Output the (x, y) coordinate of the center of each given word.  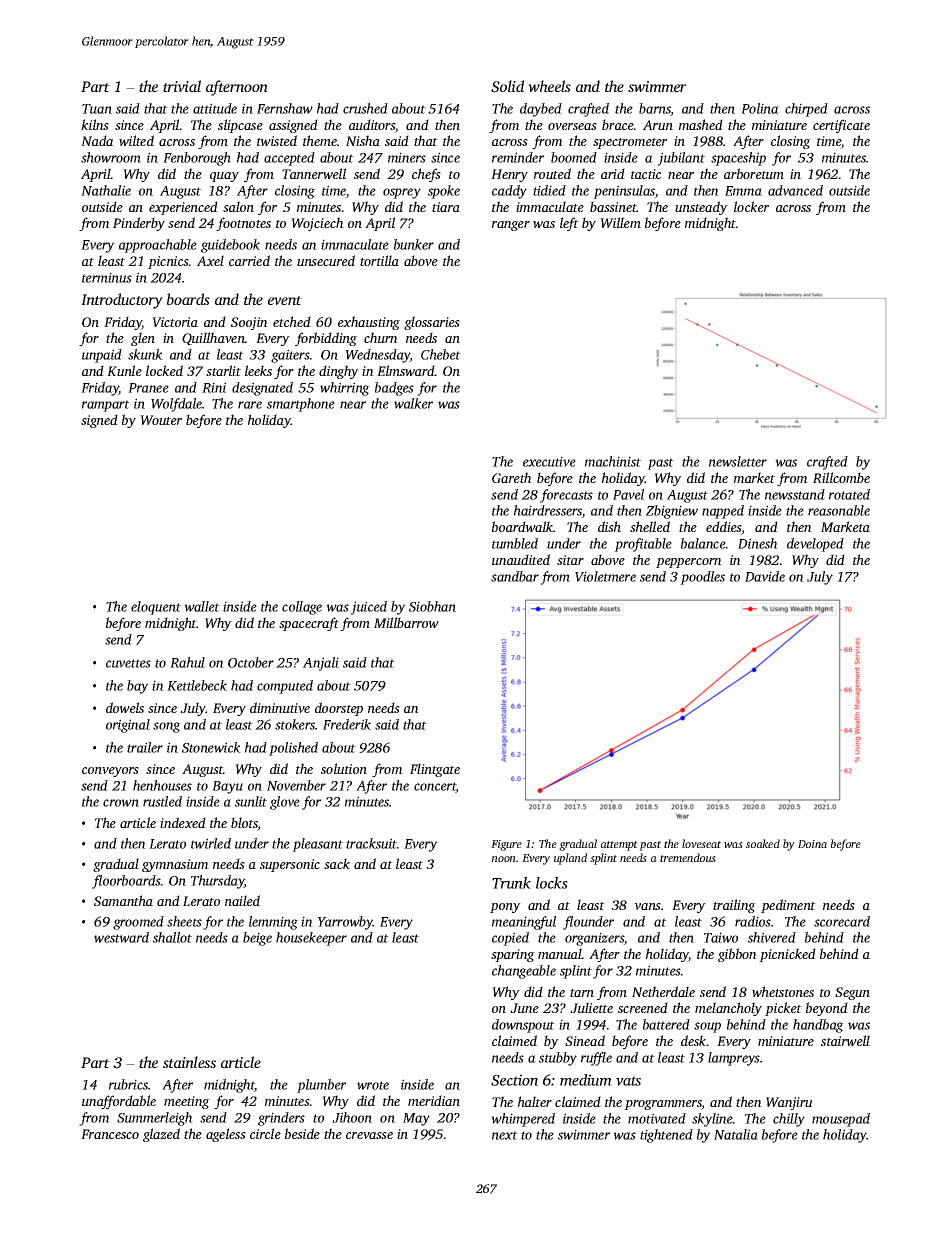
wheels (549, 86)
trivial (182, 86)
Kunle (124, 370)
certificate (841, 126)
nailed (242, 900)
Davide (765, 576)
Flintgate (435, 770)
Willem (620, 222)
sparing (513, 955)
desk (694, 1040)
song (167, 727)
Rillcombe (841, 477)
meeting (187, 1102)
